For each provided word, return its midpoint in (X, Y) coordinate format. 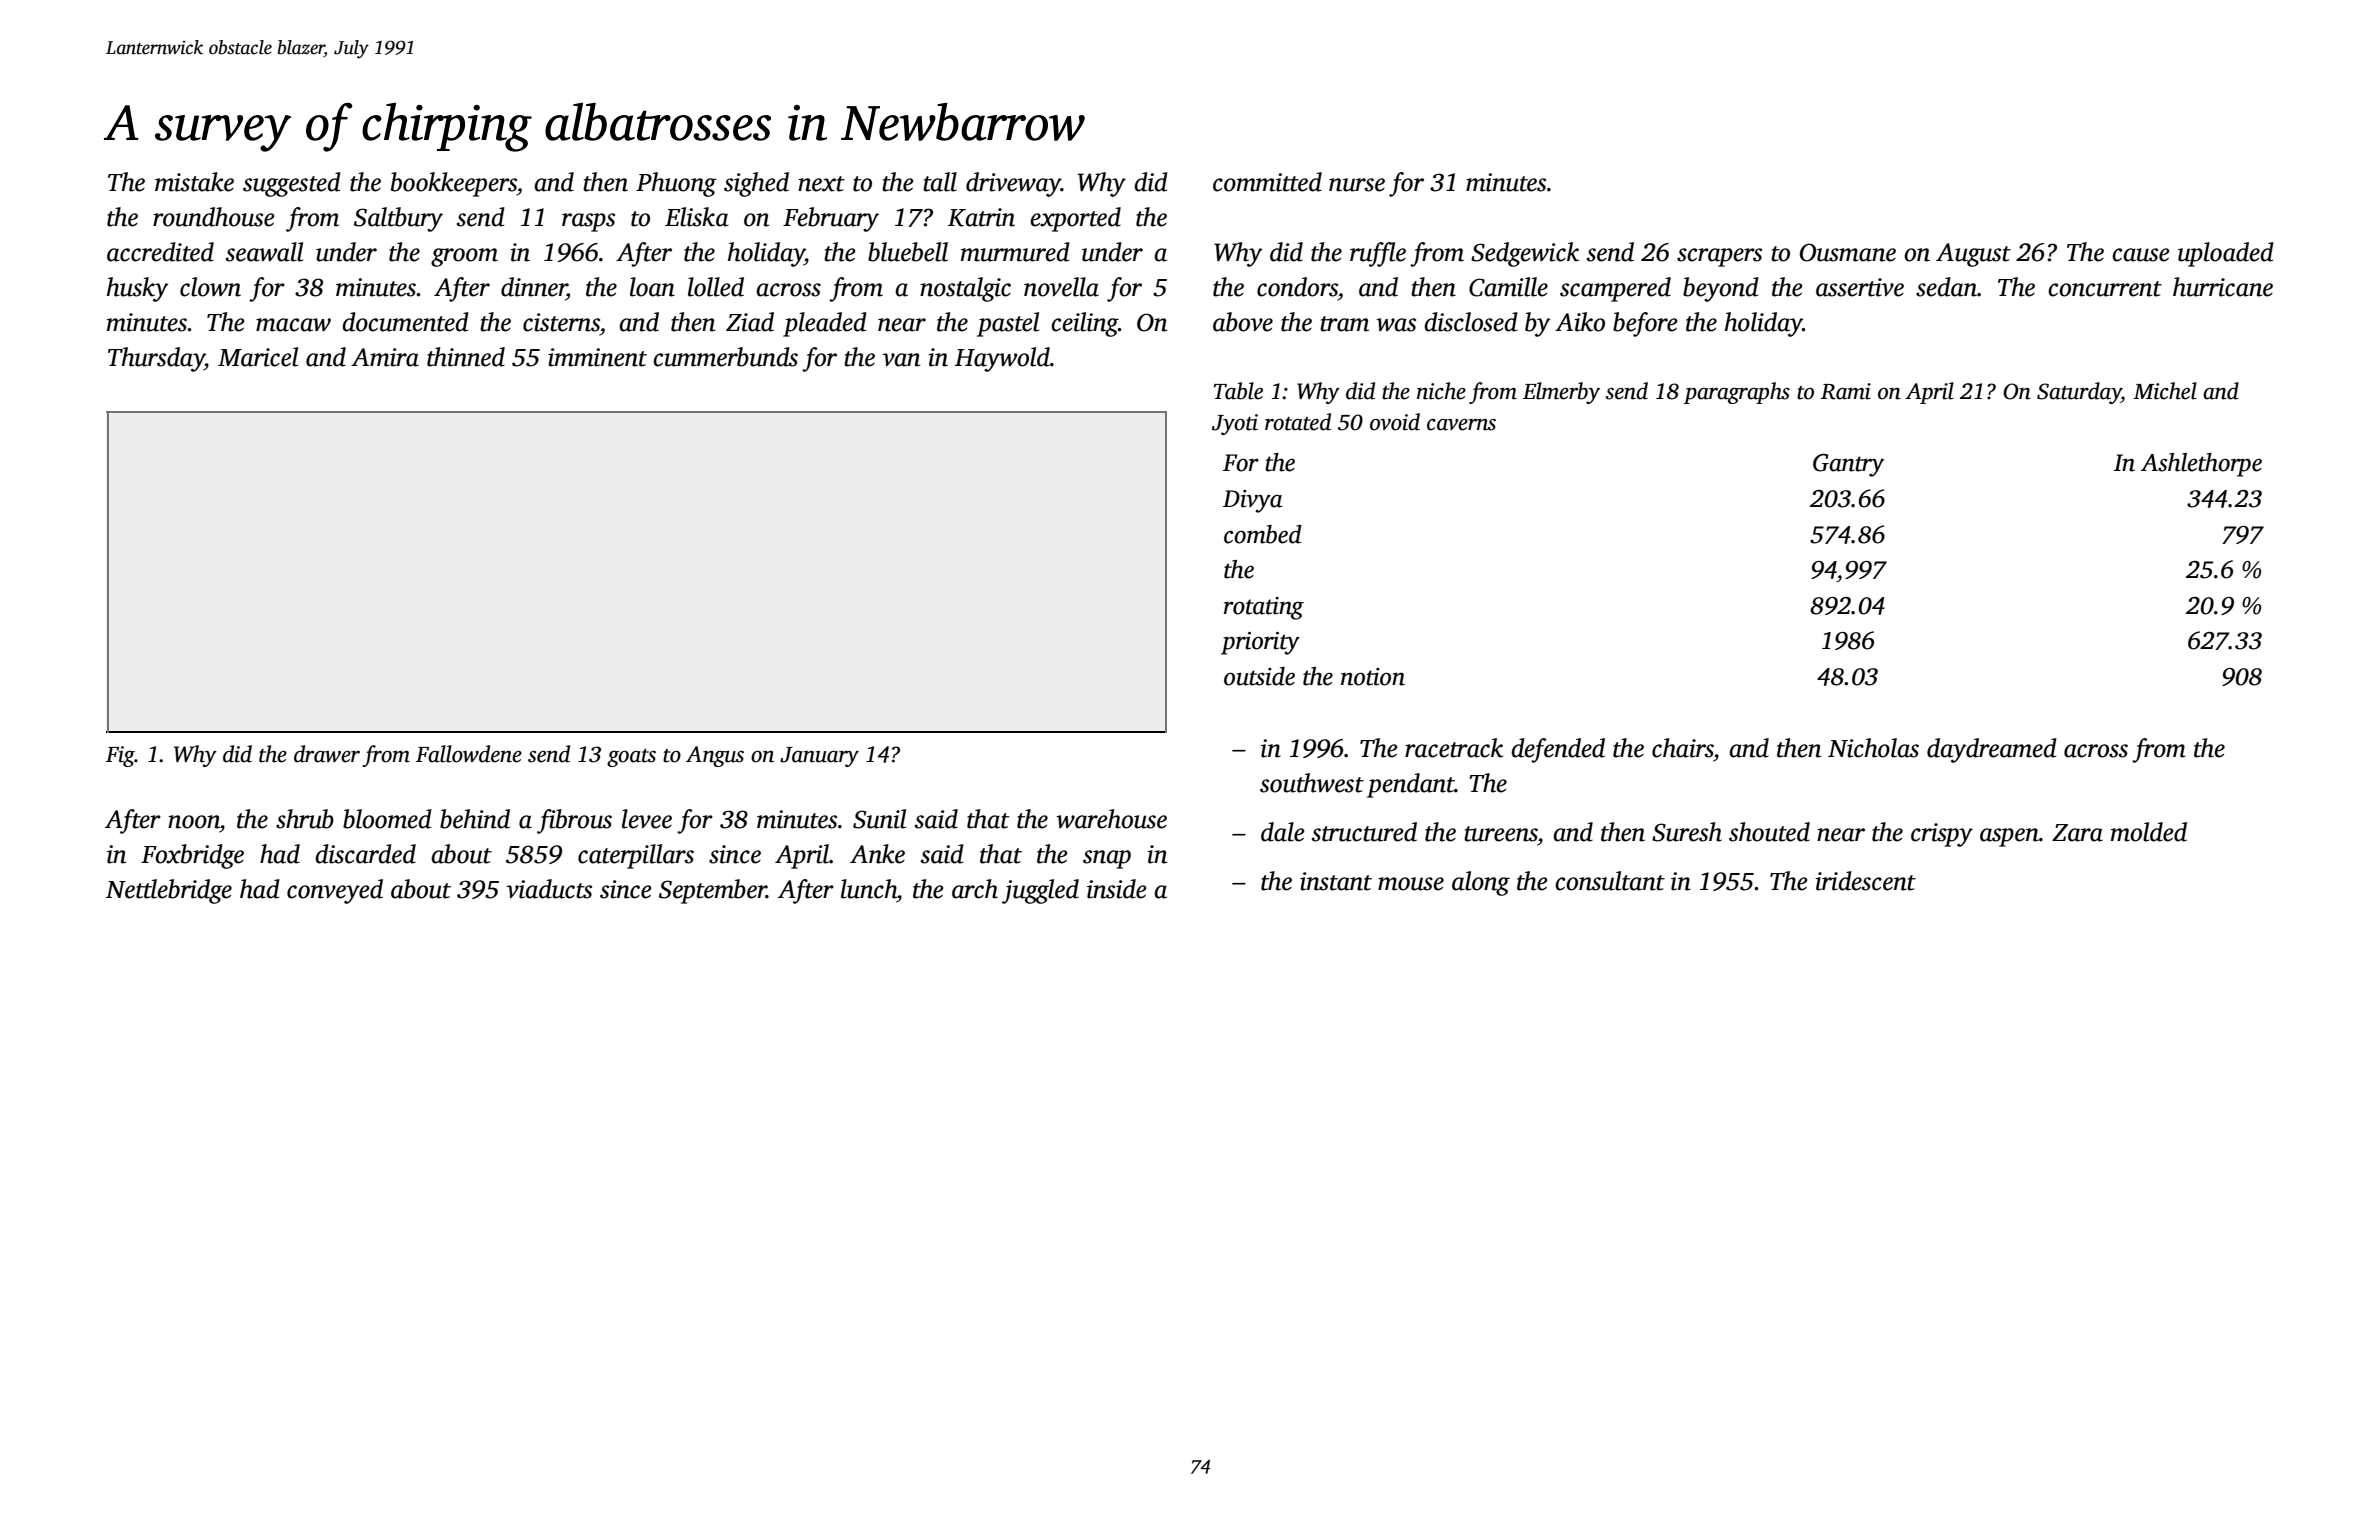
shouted (1769, 832)
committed (1267, 182)
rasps (588, 222)
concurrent (2105, 289)
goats (631, 758)
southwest (1312, 783)
